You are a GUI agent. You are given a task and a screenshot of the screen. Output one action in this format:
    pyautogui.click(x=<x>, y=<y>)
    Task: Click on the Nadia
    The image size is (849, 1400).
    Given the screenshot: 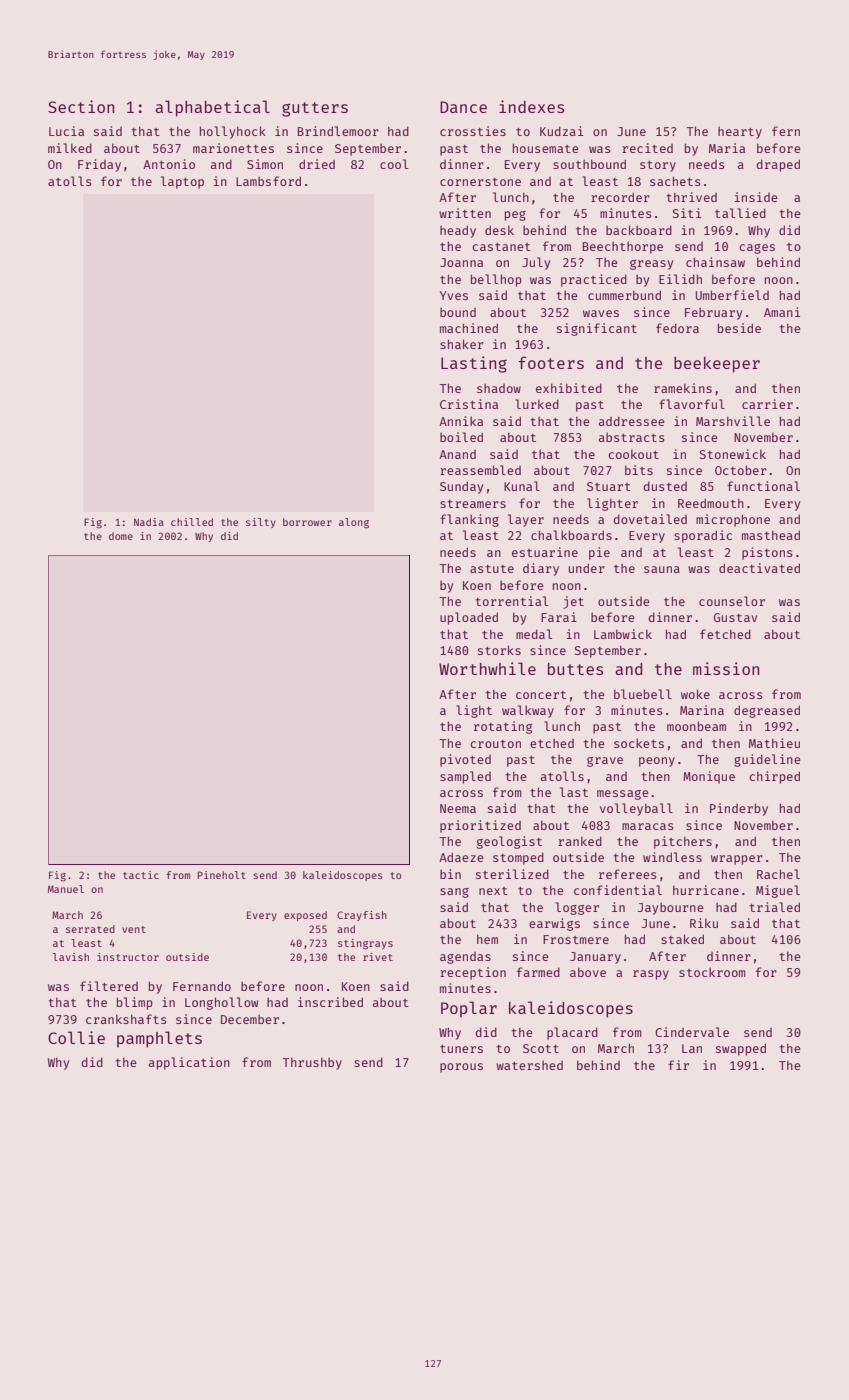 What is the action you would take?
    pyautogui.click(x=149, y=522)
